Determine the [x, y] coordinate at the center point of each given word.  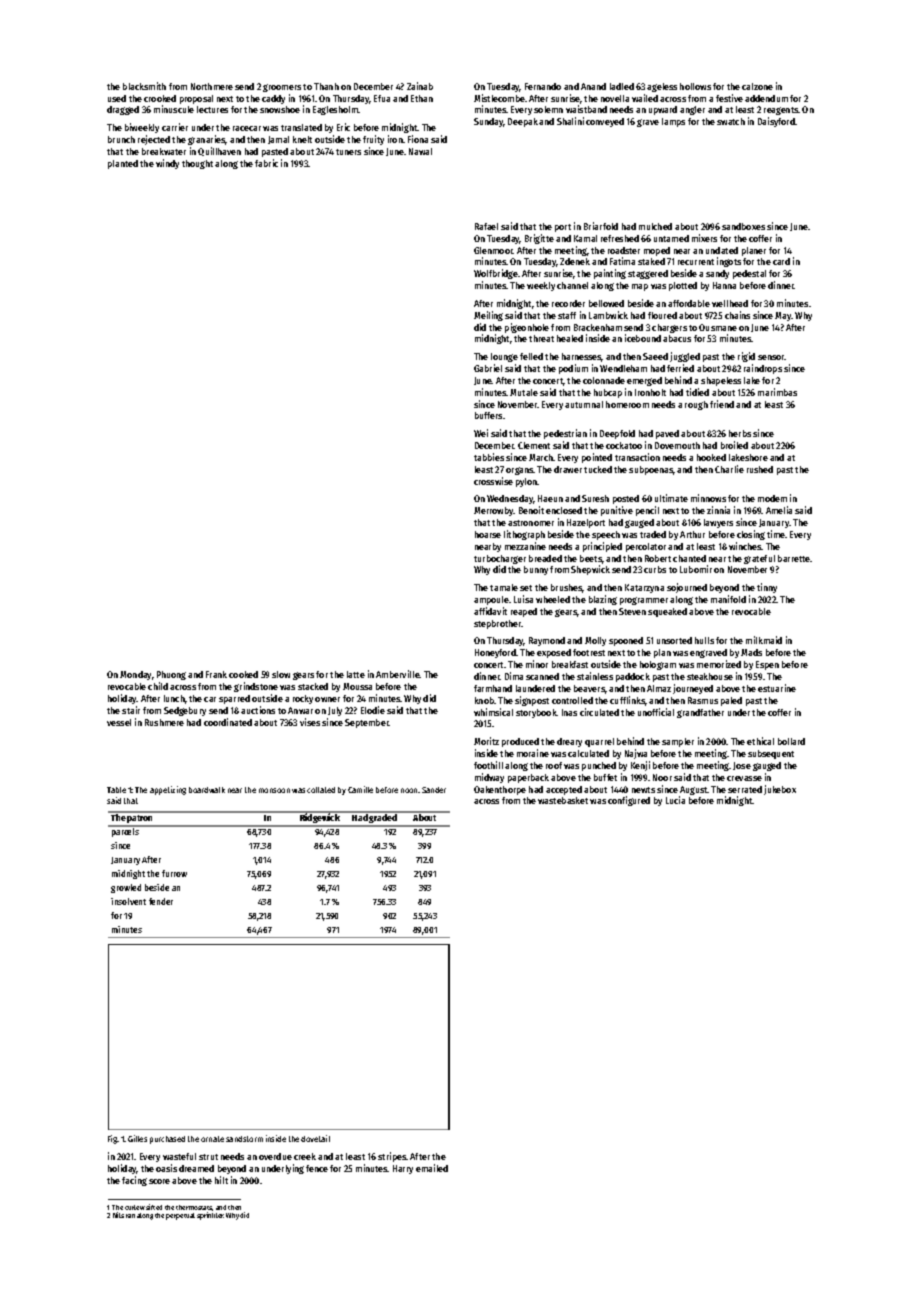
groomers [282, 88]
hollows [695, 86]
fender [161, 901]
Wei [481, 433]
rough [696, 405]
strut [208, 1157]
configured [629, 801]
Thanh [326, 86]
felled [531, 356]
